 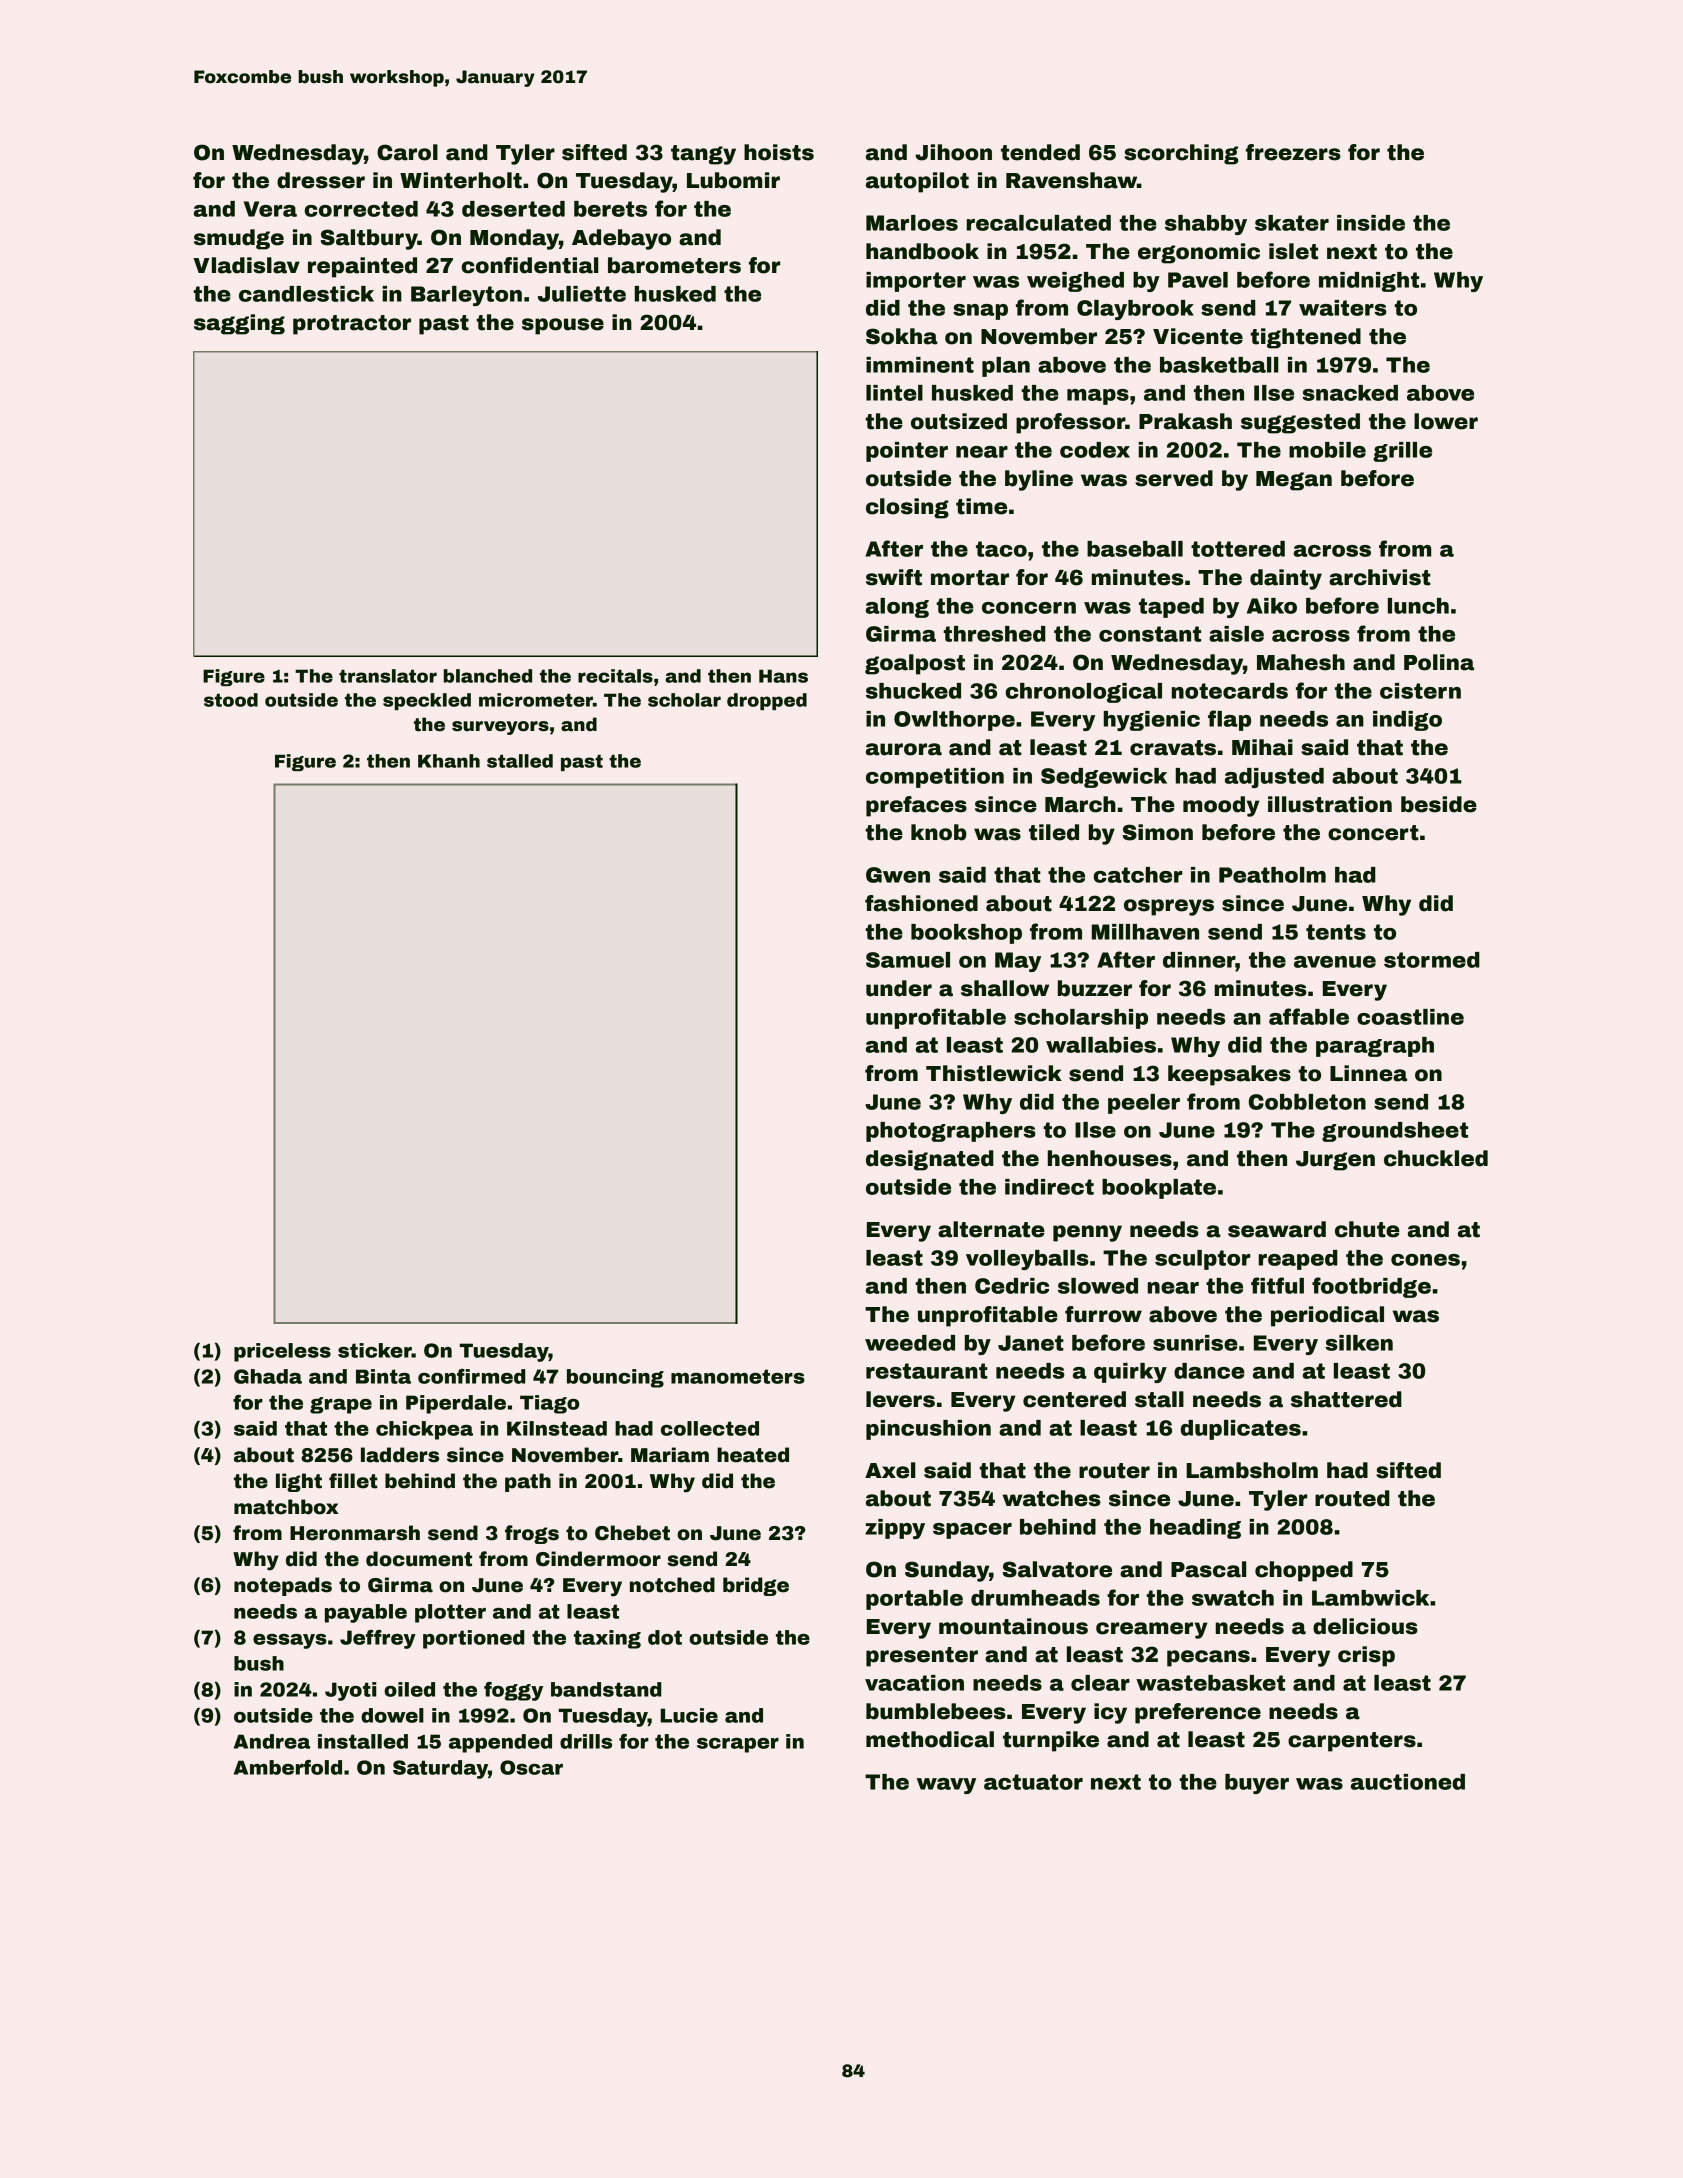 I want to click on stood, so click(x=231, y=700).
